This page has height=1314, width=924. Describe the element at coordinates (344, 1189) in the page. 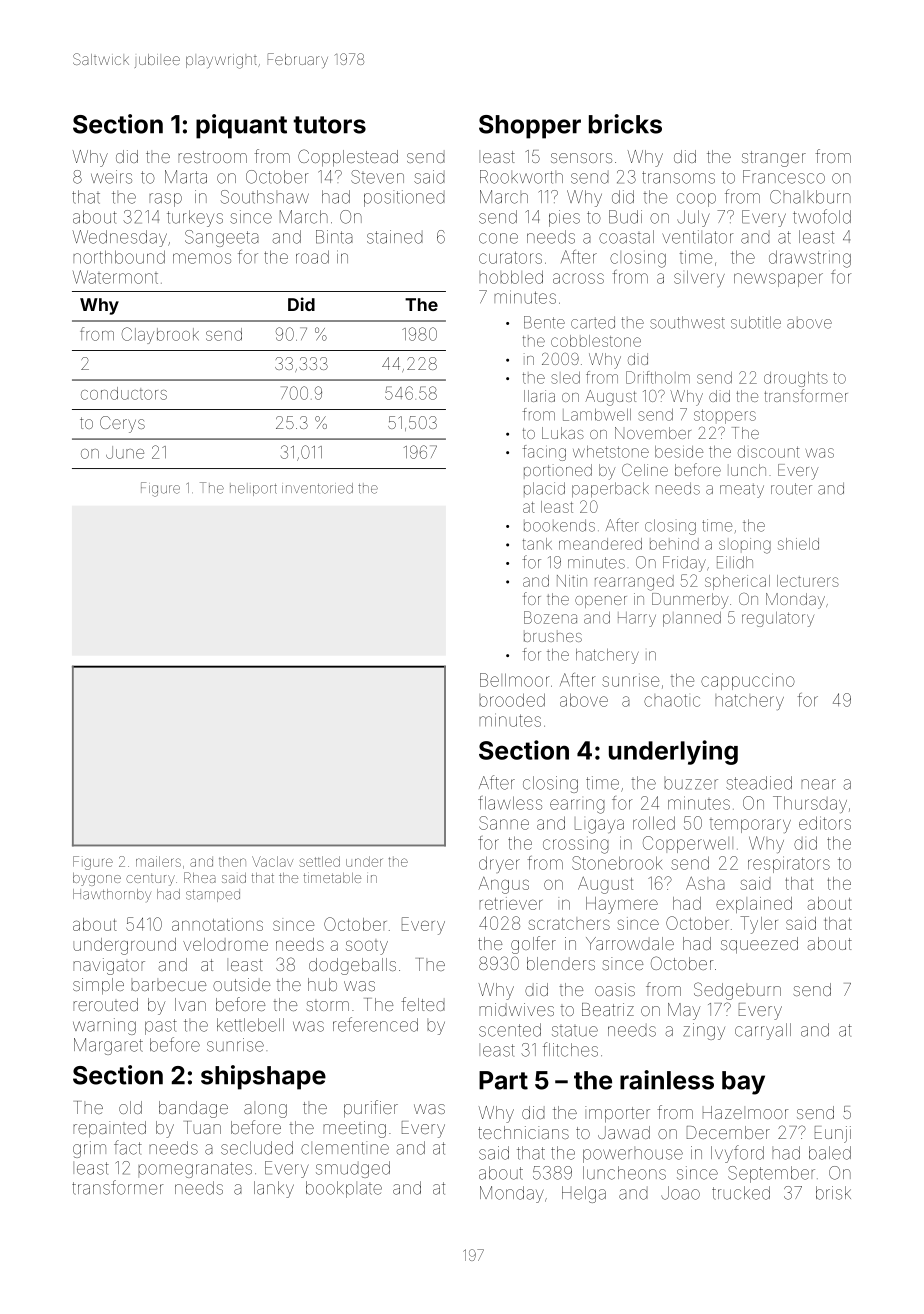

I see `bookplate` at that location.
